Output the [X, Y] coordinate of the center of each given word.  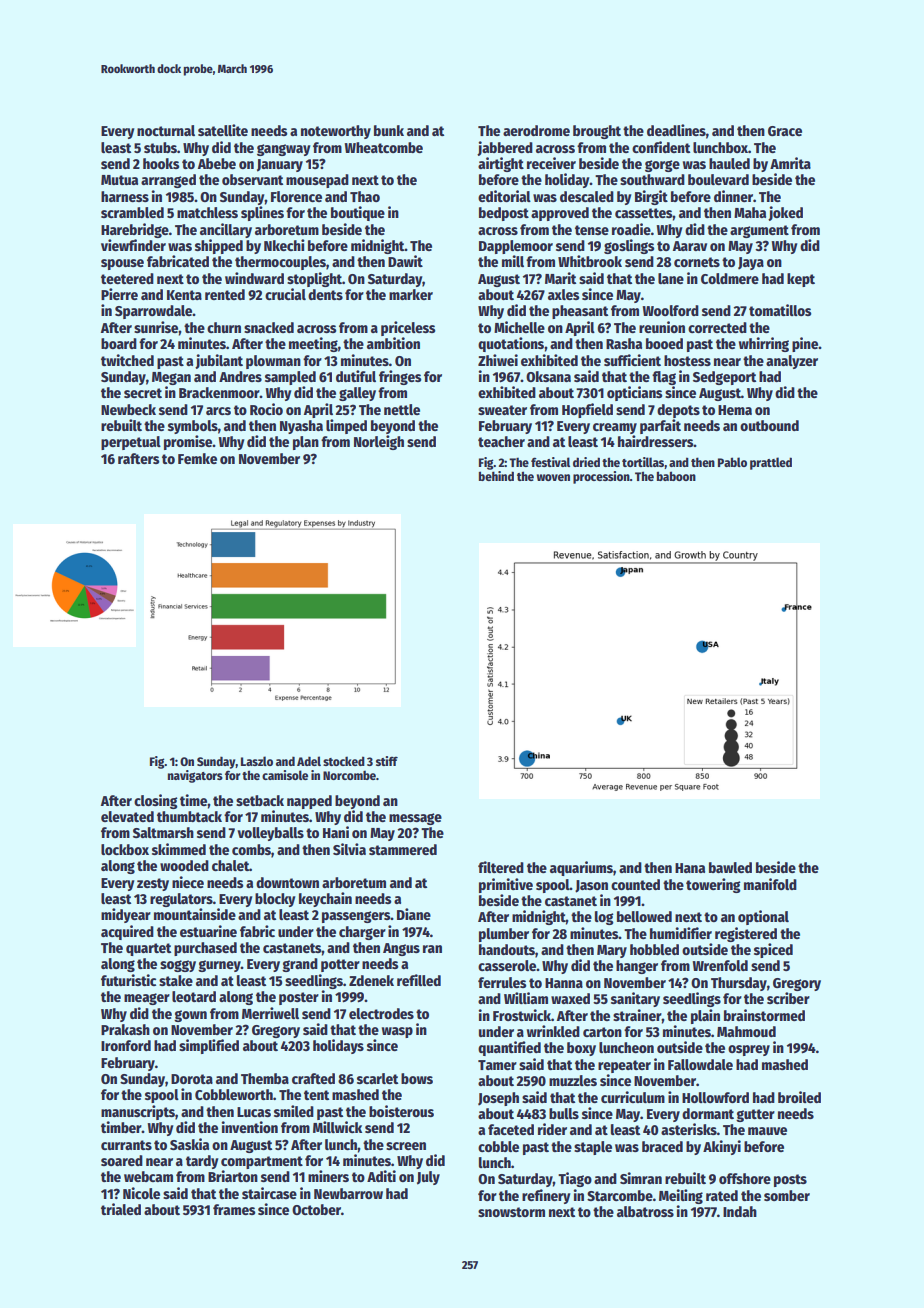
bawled [730, 867]
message [415, 819]
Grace [785, 131]
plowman [273, 362]
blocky [275, 900]
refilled [419, 980]
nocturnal [166, 130]
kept [801, 280]
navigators [195, 776]
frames [234, 1209]
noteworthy [336, 132]
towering [713, 885]
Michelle [519, 327]
